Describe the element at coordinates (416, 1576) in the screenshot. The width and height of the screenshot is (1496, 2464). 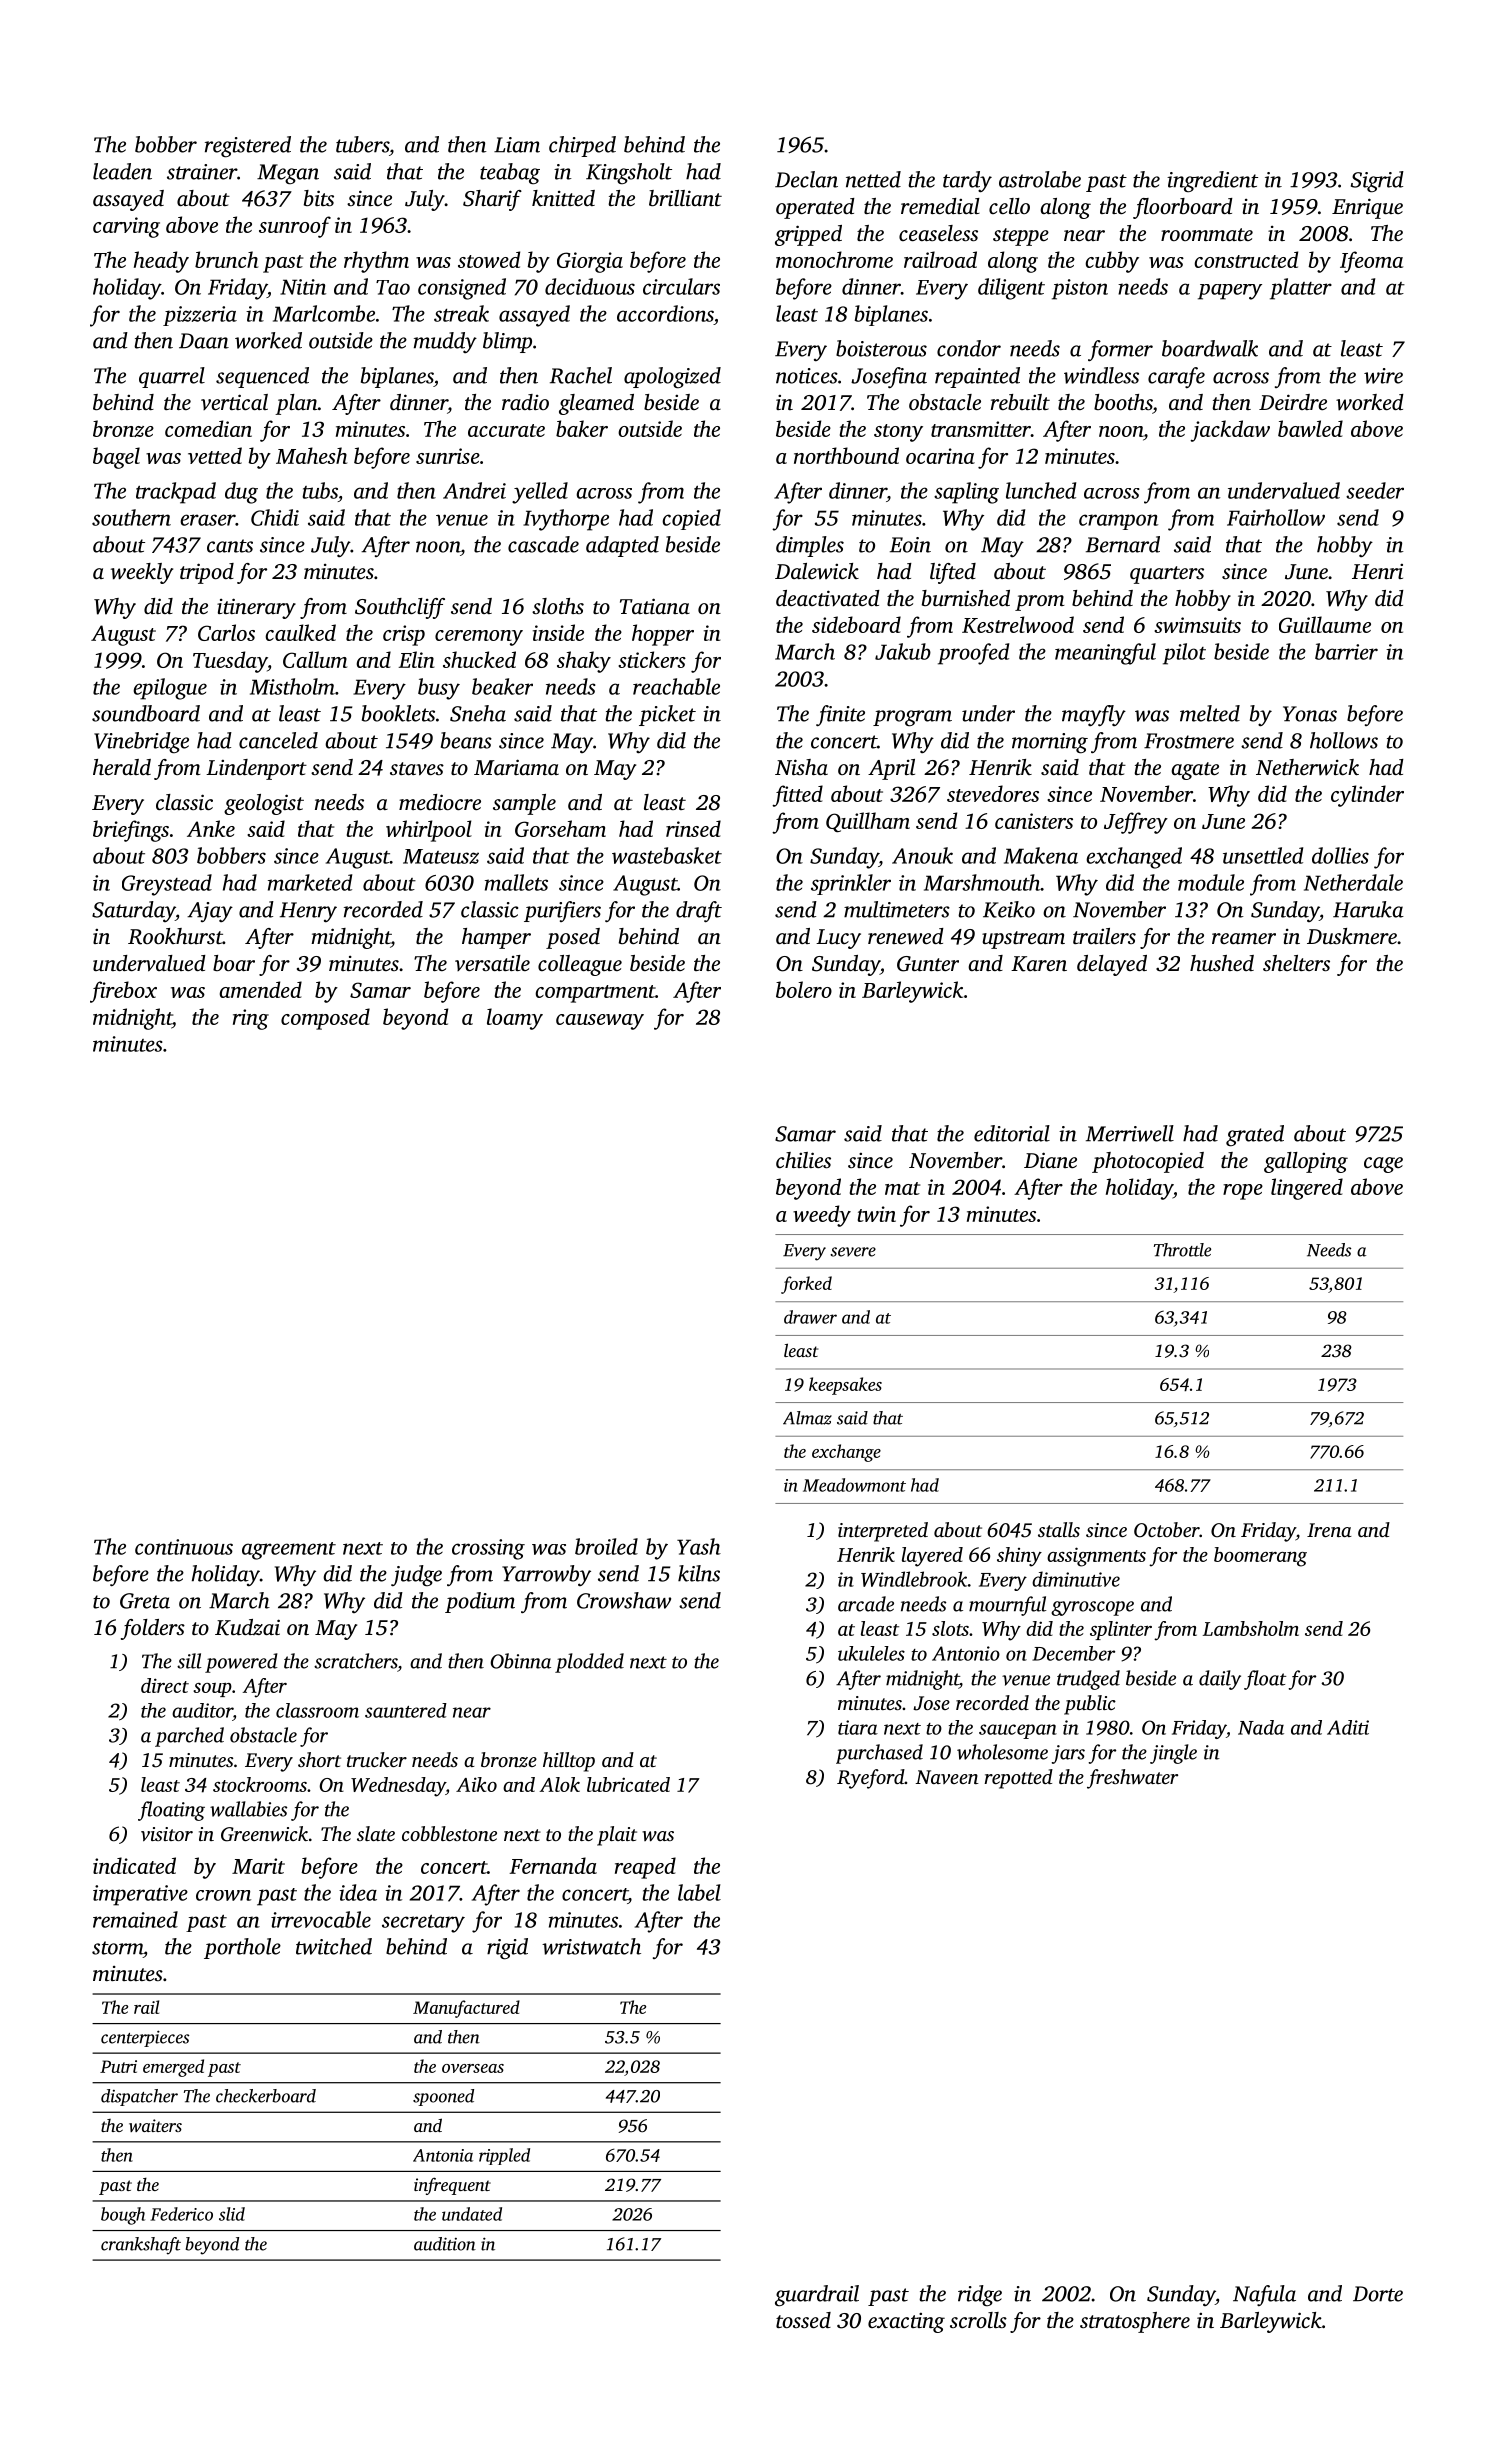
I see `judge` at that location.
